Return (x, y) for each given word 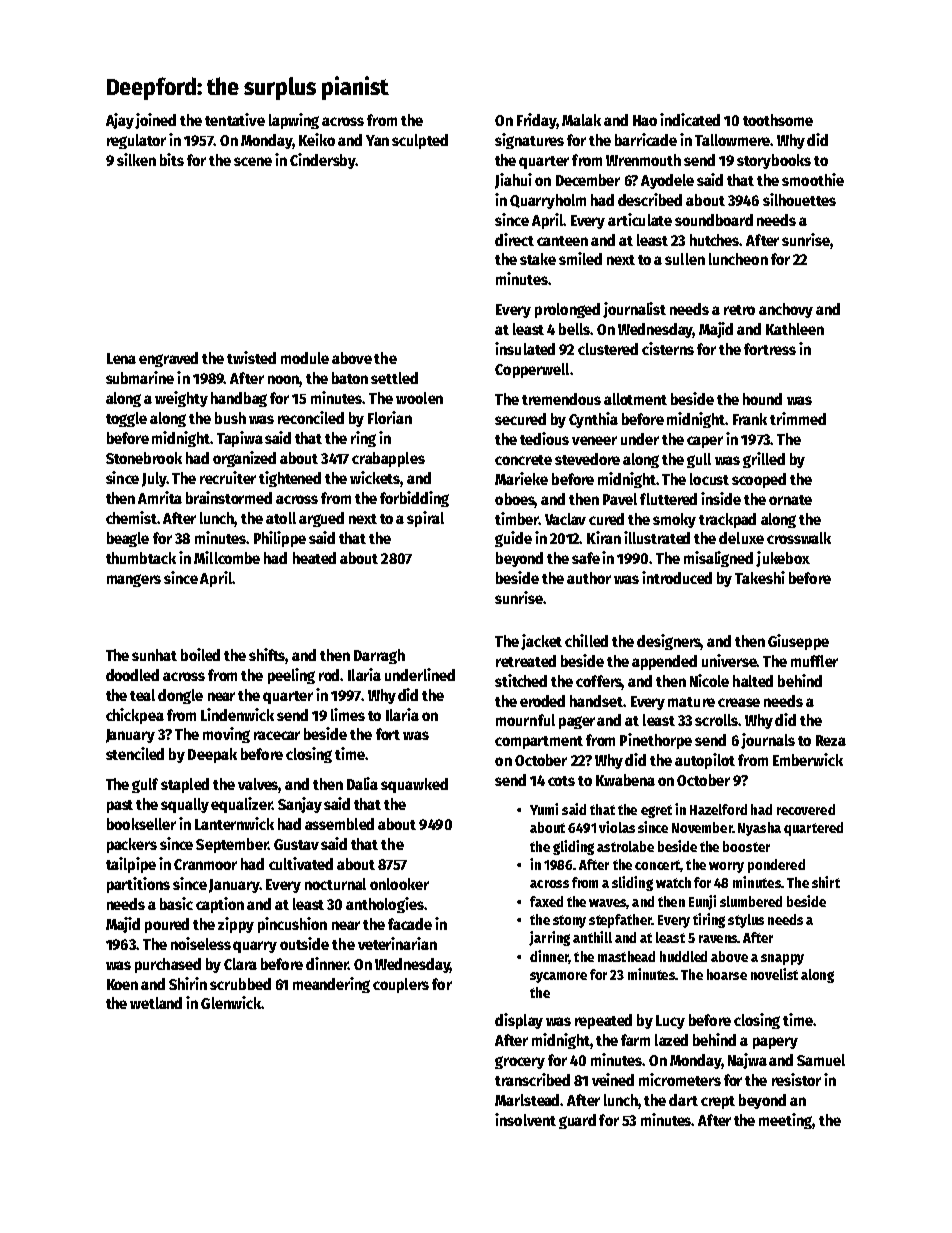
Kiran (604, 537)
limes (348, 714)
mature (691, 702)
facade (410, 924)
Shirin (188, 983)
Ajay (120, 121)
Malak (581, 120)
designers (669, 642)
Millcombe (227, 557)
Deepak (212, 755)
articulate (640, 219)
